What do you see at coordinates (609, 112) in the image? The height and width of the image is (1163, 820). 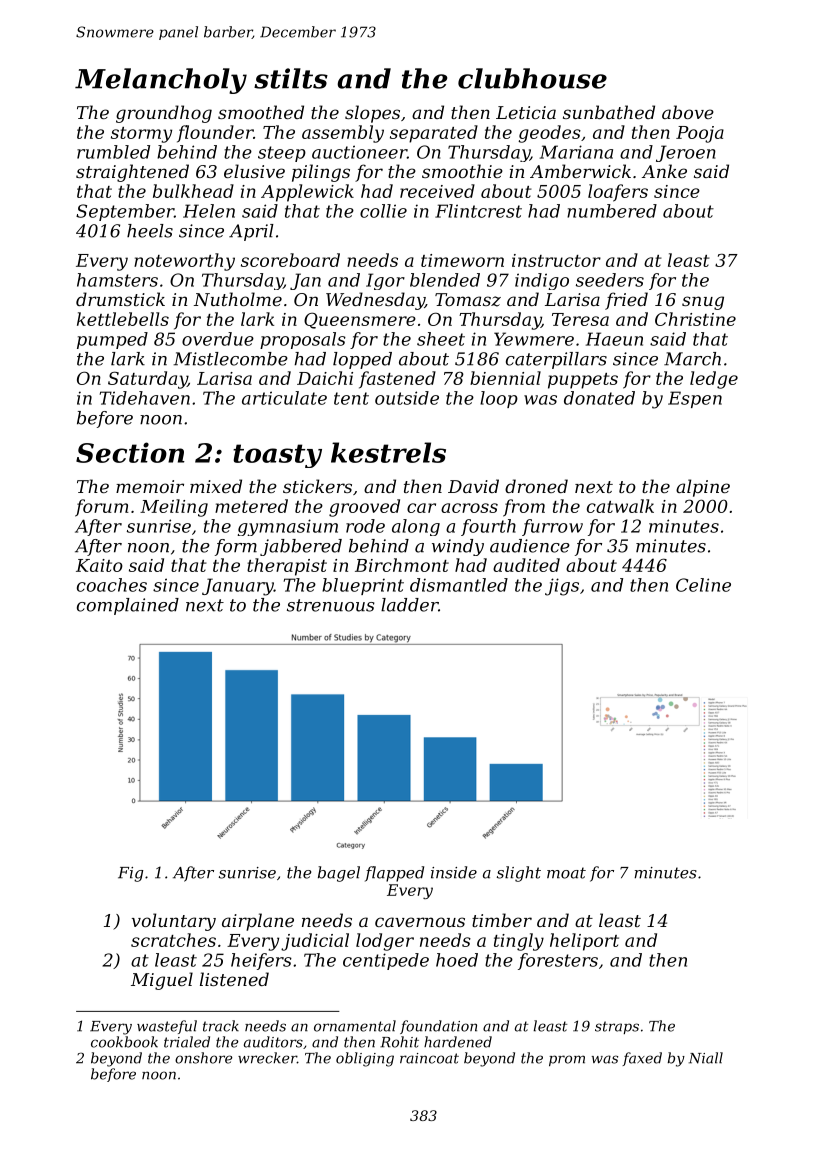 I see `sunbathed` at bounding box center [609, 112].
